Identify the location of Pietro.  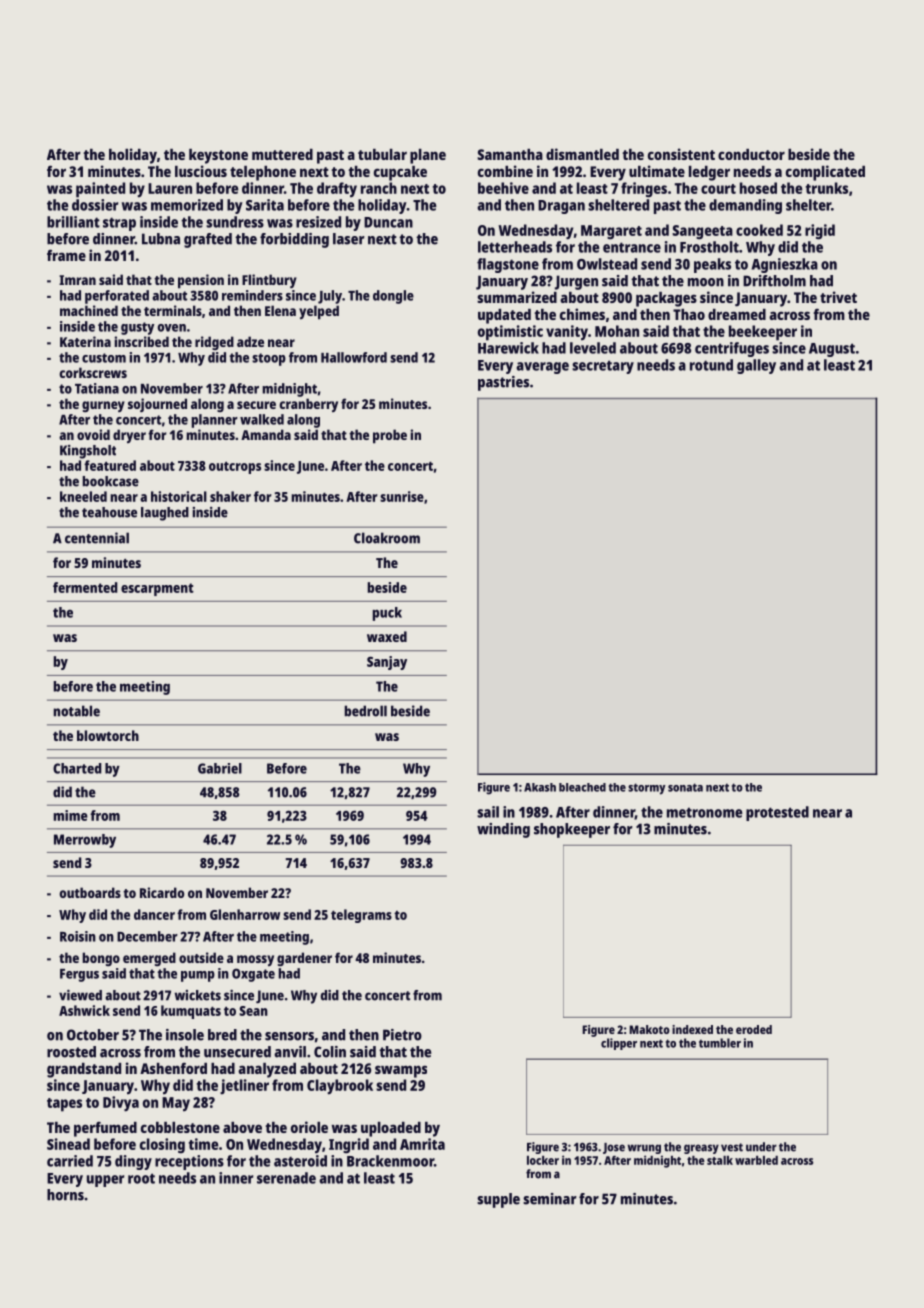
(402, 1035).
